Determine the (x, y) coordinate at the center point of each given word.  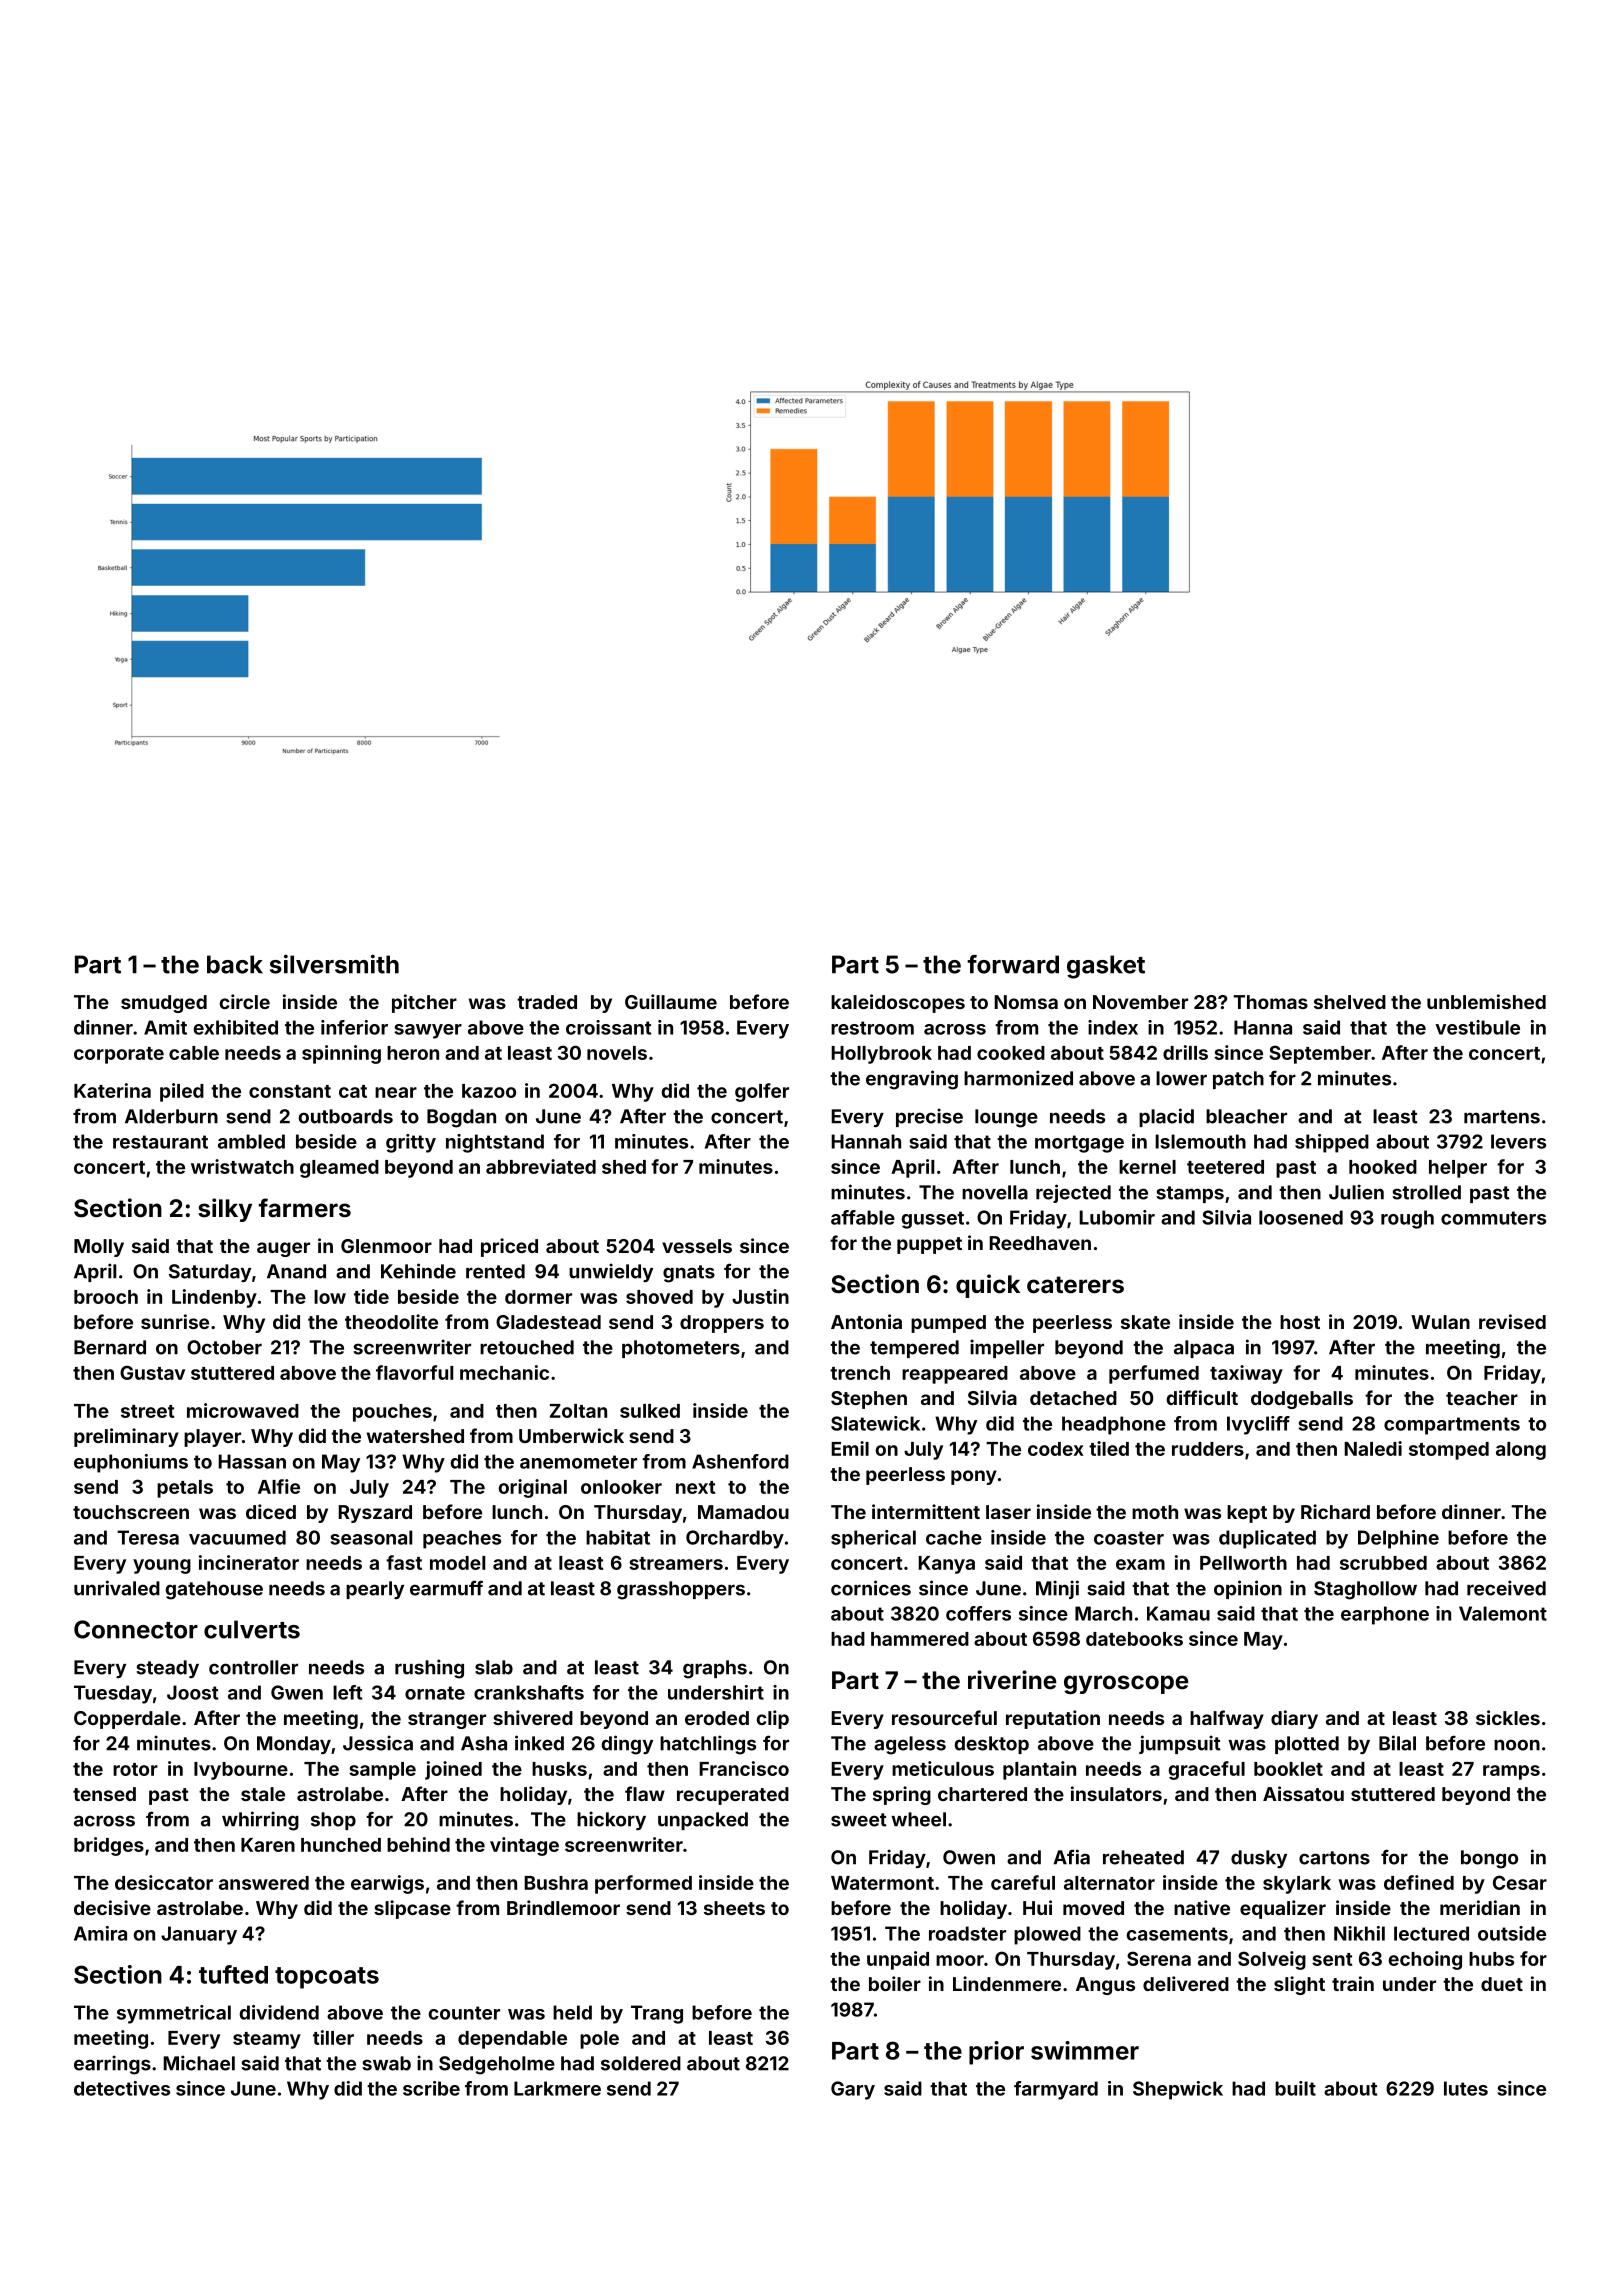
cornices (871, 1588)
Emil (850, 1448)
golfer (762, 1092)
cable (194, 1053)
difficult (1202, 1397)
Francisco (744, 1768)
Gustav (152, 1372)
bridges (109, 1846)
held (572, 2012)
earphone (1385, 1615)
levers (1518, 1141)
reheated (1143, 1857)
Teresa (148, 1537)
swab (386, 2063)
